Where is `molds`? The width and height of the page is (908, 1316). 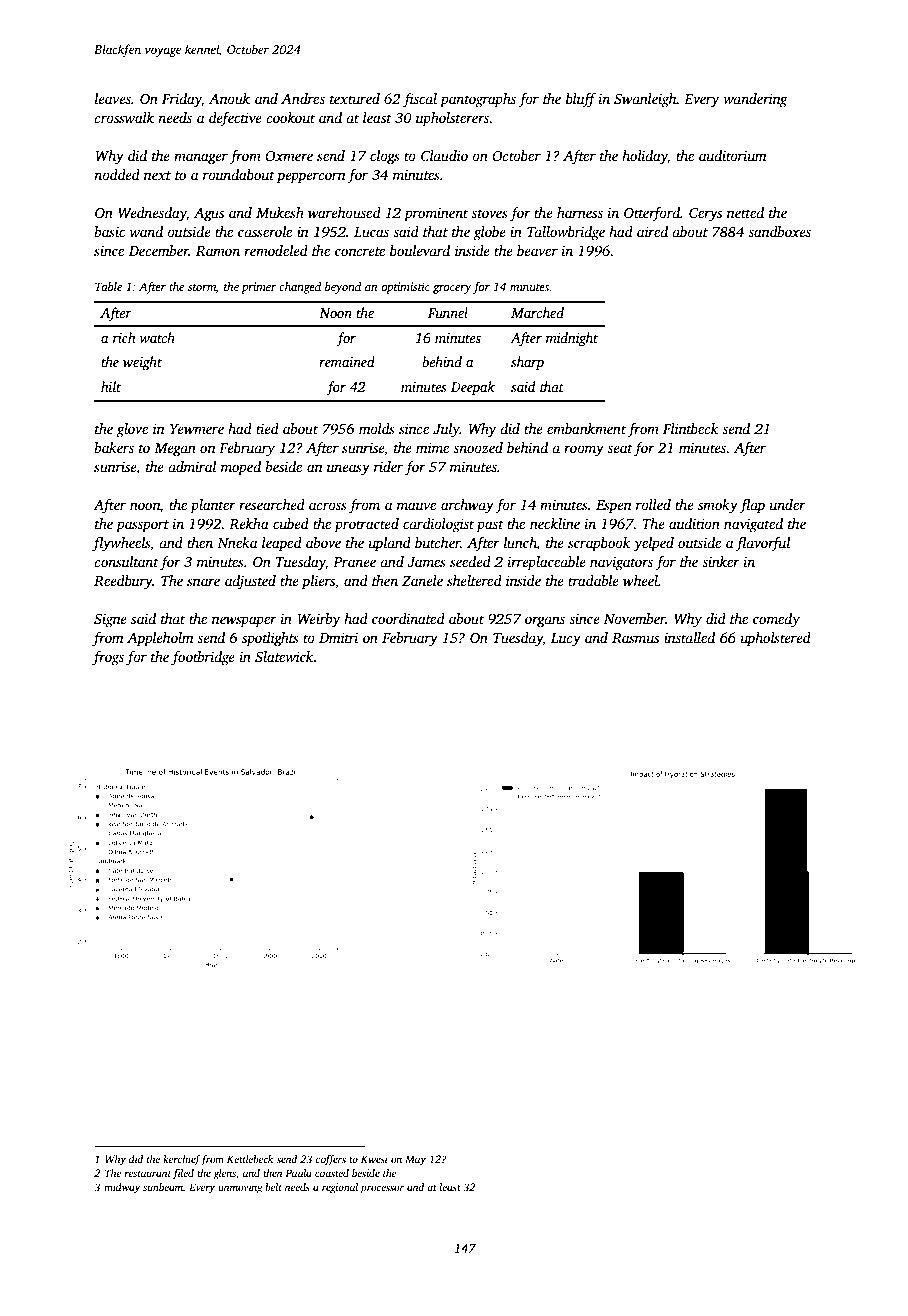
molds is located at coordinates (377, 428).
